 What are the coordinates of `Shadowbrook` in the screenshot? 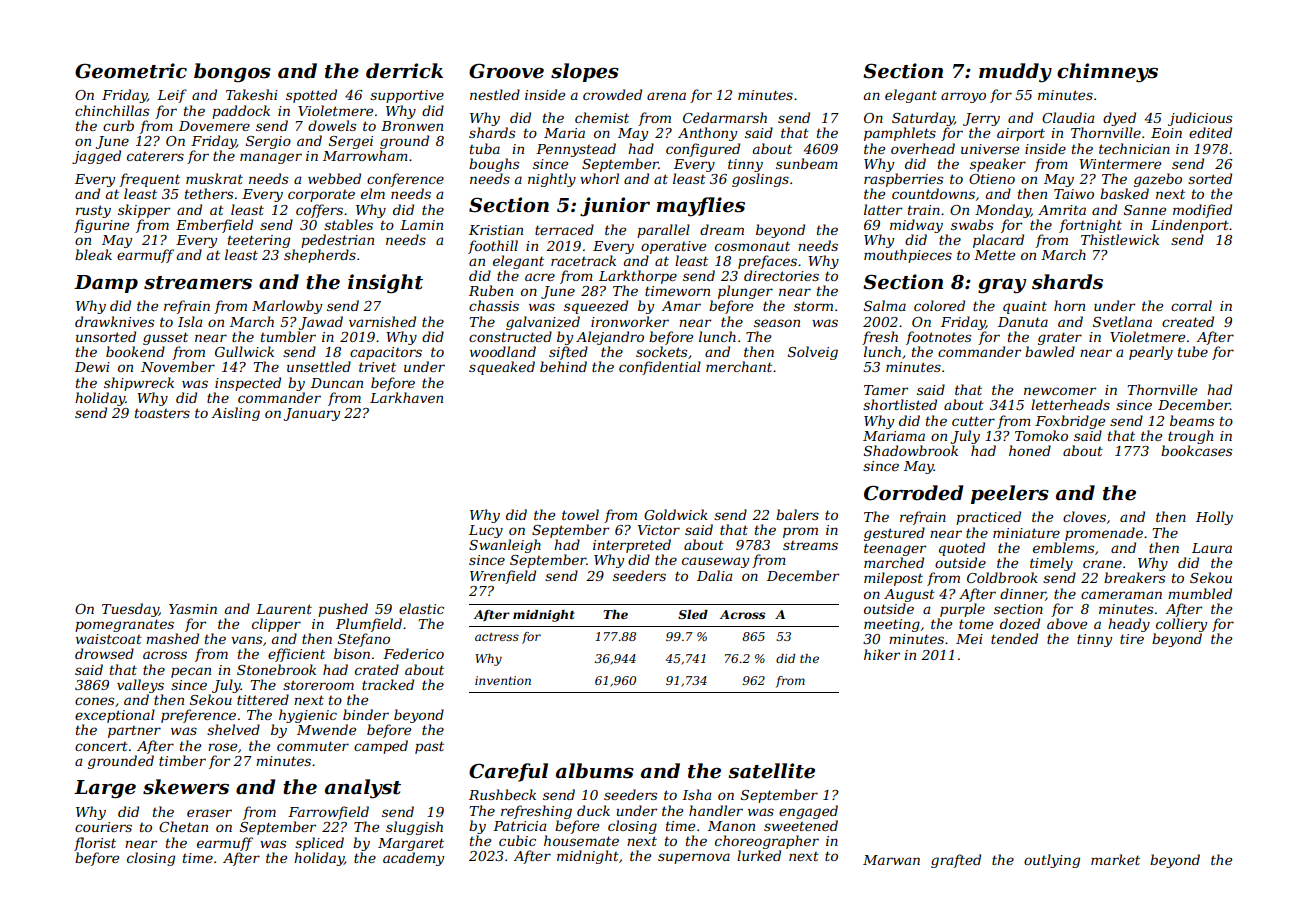 It's located at (911, 450).
